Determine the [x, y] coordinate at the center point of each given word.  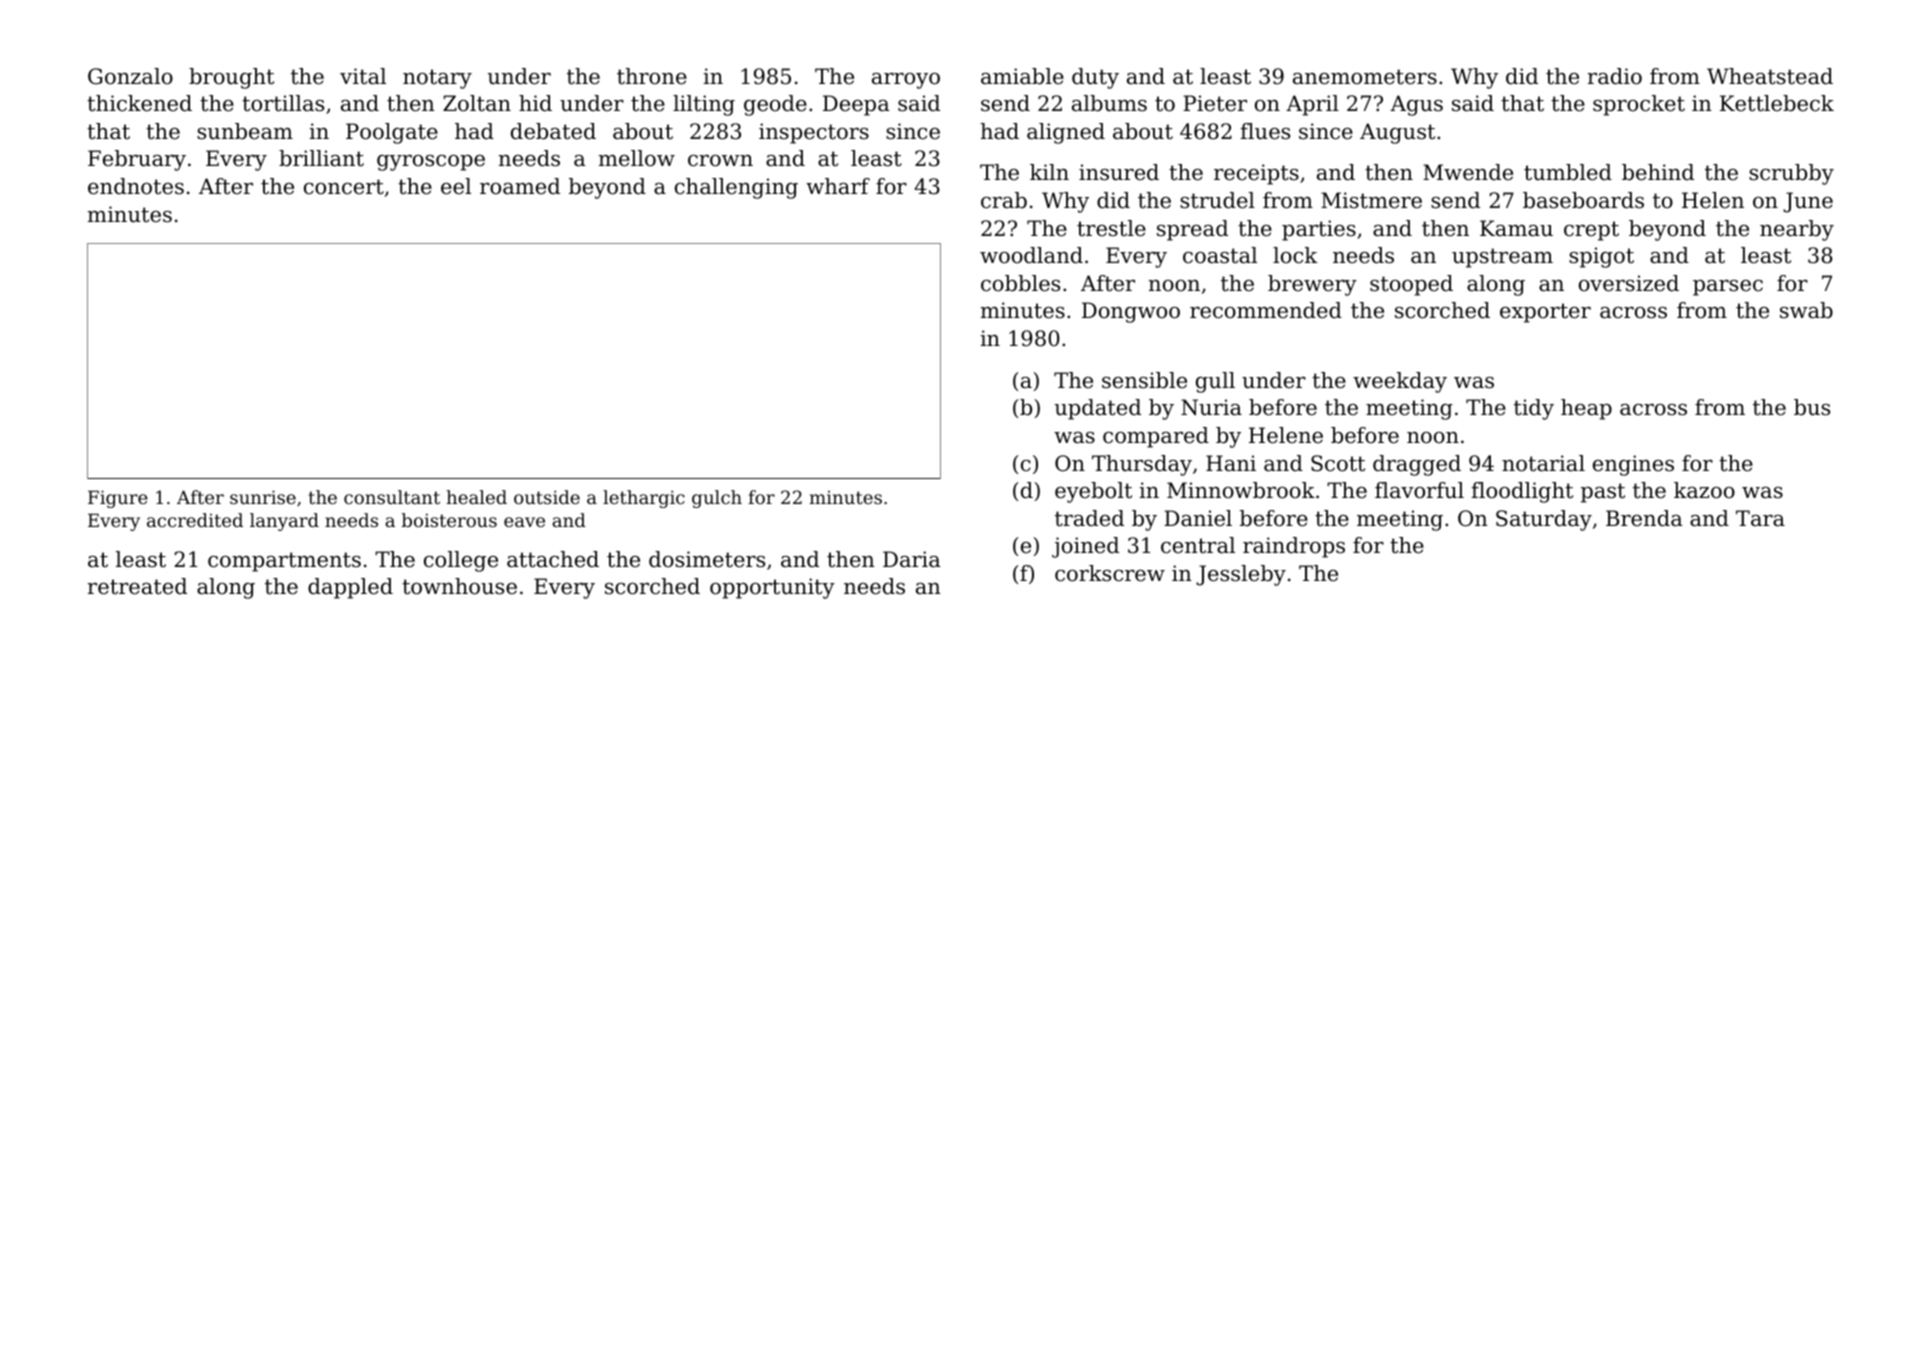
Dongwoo [1131, 312]
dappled [350, 588]
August [1397, 133]
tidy [1534, 409]
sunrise [263, 497]
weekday [1400, 382]
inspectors [814, 133]
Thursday [1142, 465]
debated [553, 131]
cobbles [1020, 283]
